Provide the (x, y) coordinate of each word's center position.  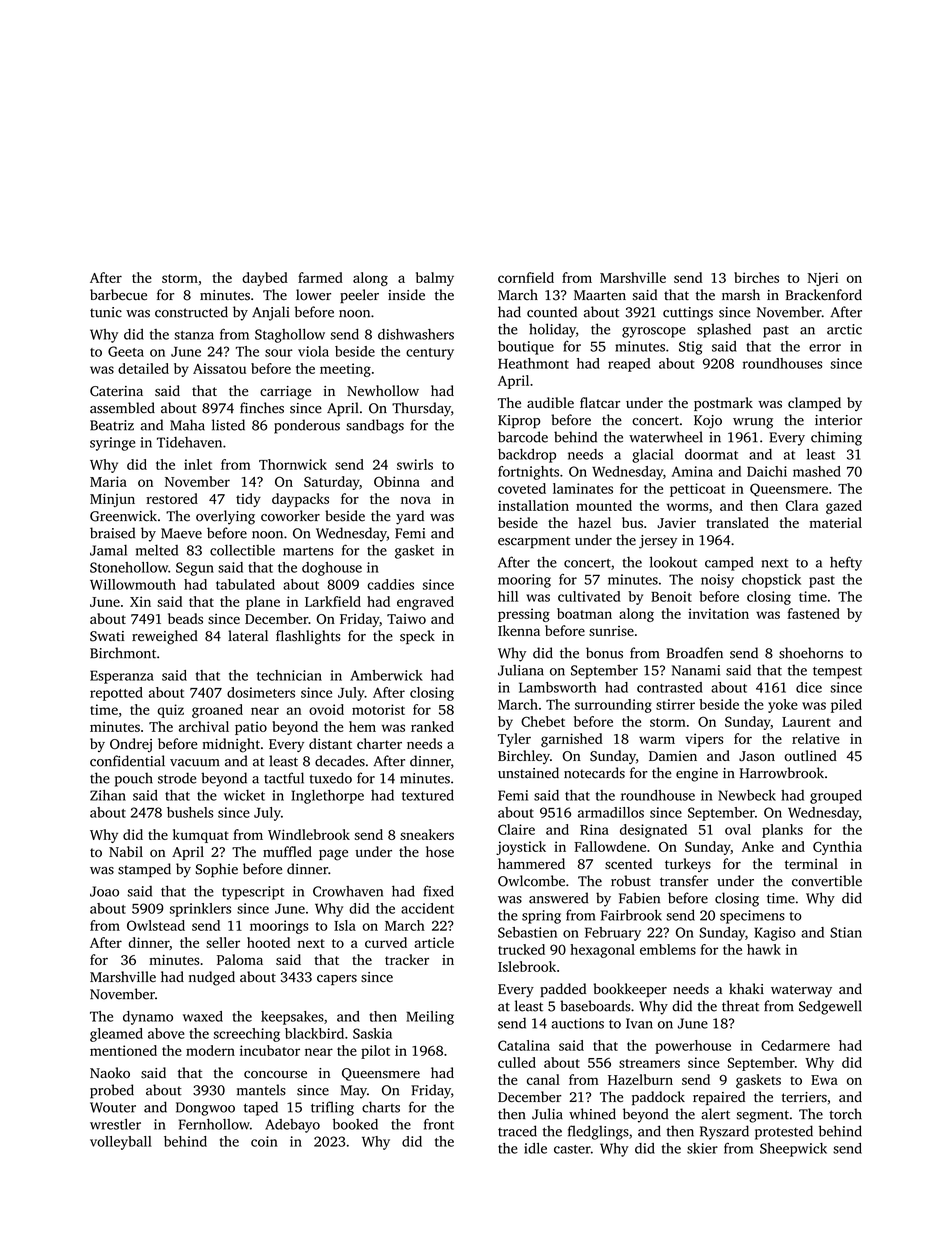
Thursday (421, 409)
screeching (247, 1035)
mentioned (123, 1050)
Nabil (126, 851)
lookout (673, 562)
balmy (435, 279)
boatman (584, 613)
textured (428, 795)
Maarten (600, 295)
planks (782, 831)
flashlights (308, 637)
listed (228, 425)
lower (313, 295)
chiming (836, 438)
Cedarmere (795, 1045)
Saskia (372, 1033)
